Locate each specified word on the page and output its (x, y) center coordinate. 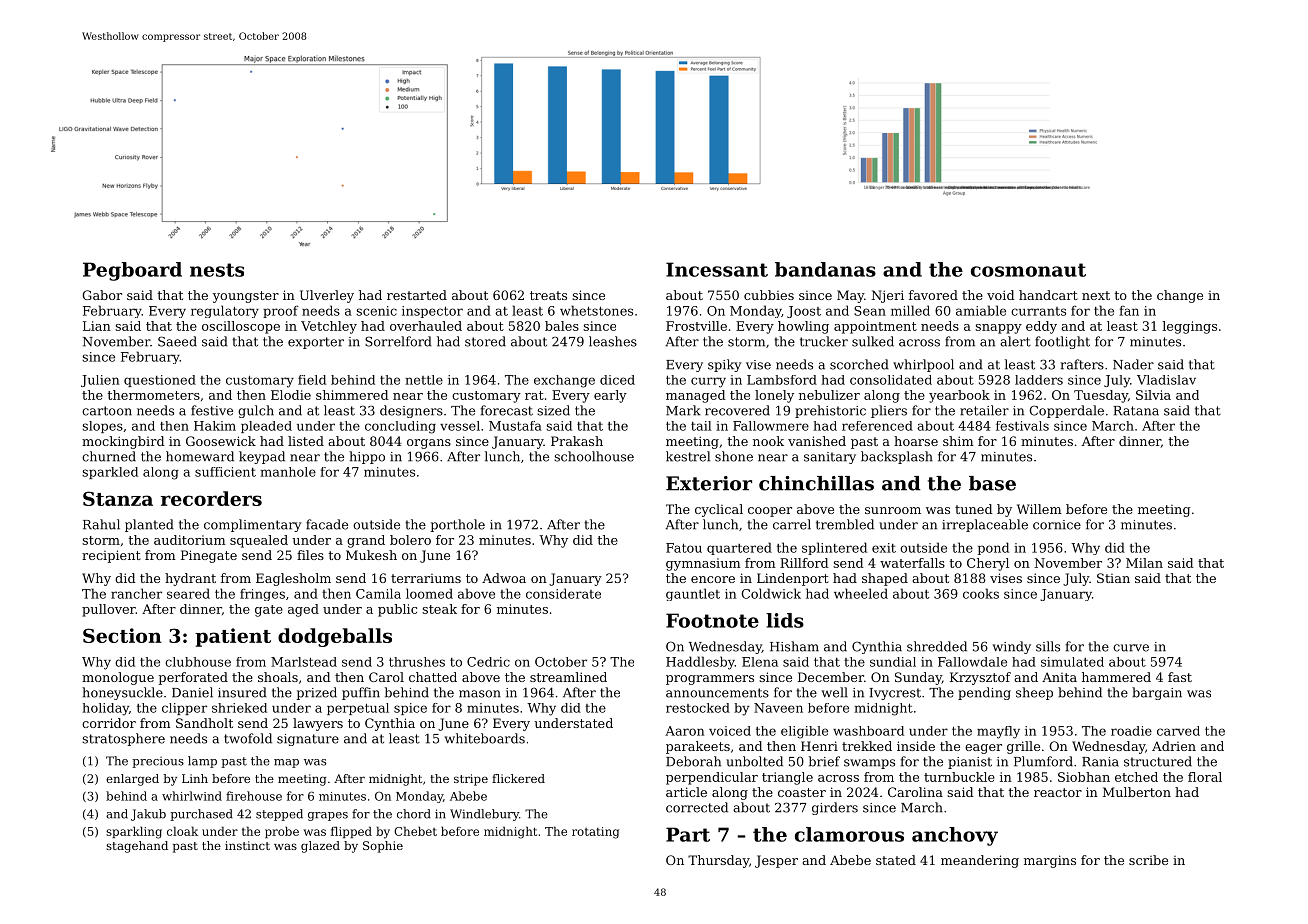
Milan (1144, 563)
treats (548, 295)
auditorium (190, 540)
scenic (376, 311)
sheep (1034, 693)
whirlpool (923, 365)
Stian (1113, 578)
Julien (100, 381)
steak (439, 609)
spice (410, 709)
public (397, 610)
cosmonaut (1028, 270)
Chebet (415, 831)
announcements (717, 693)
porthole (457, 525)
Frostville (696, 326)
